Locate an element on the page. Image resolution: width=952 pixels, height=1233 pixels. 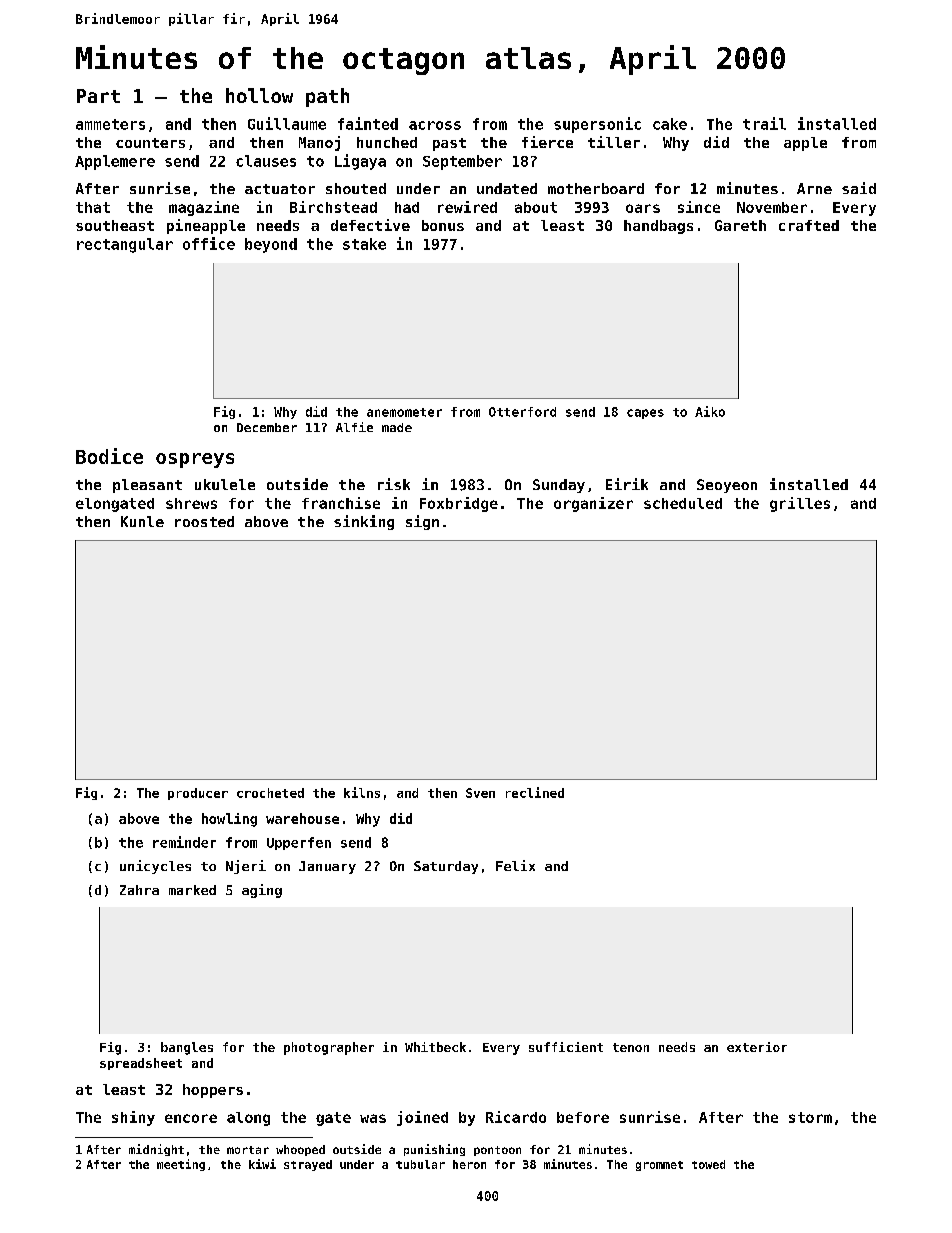
howling is located at coordinates (229, 820).
